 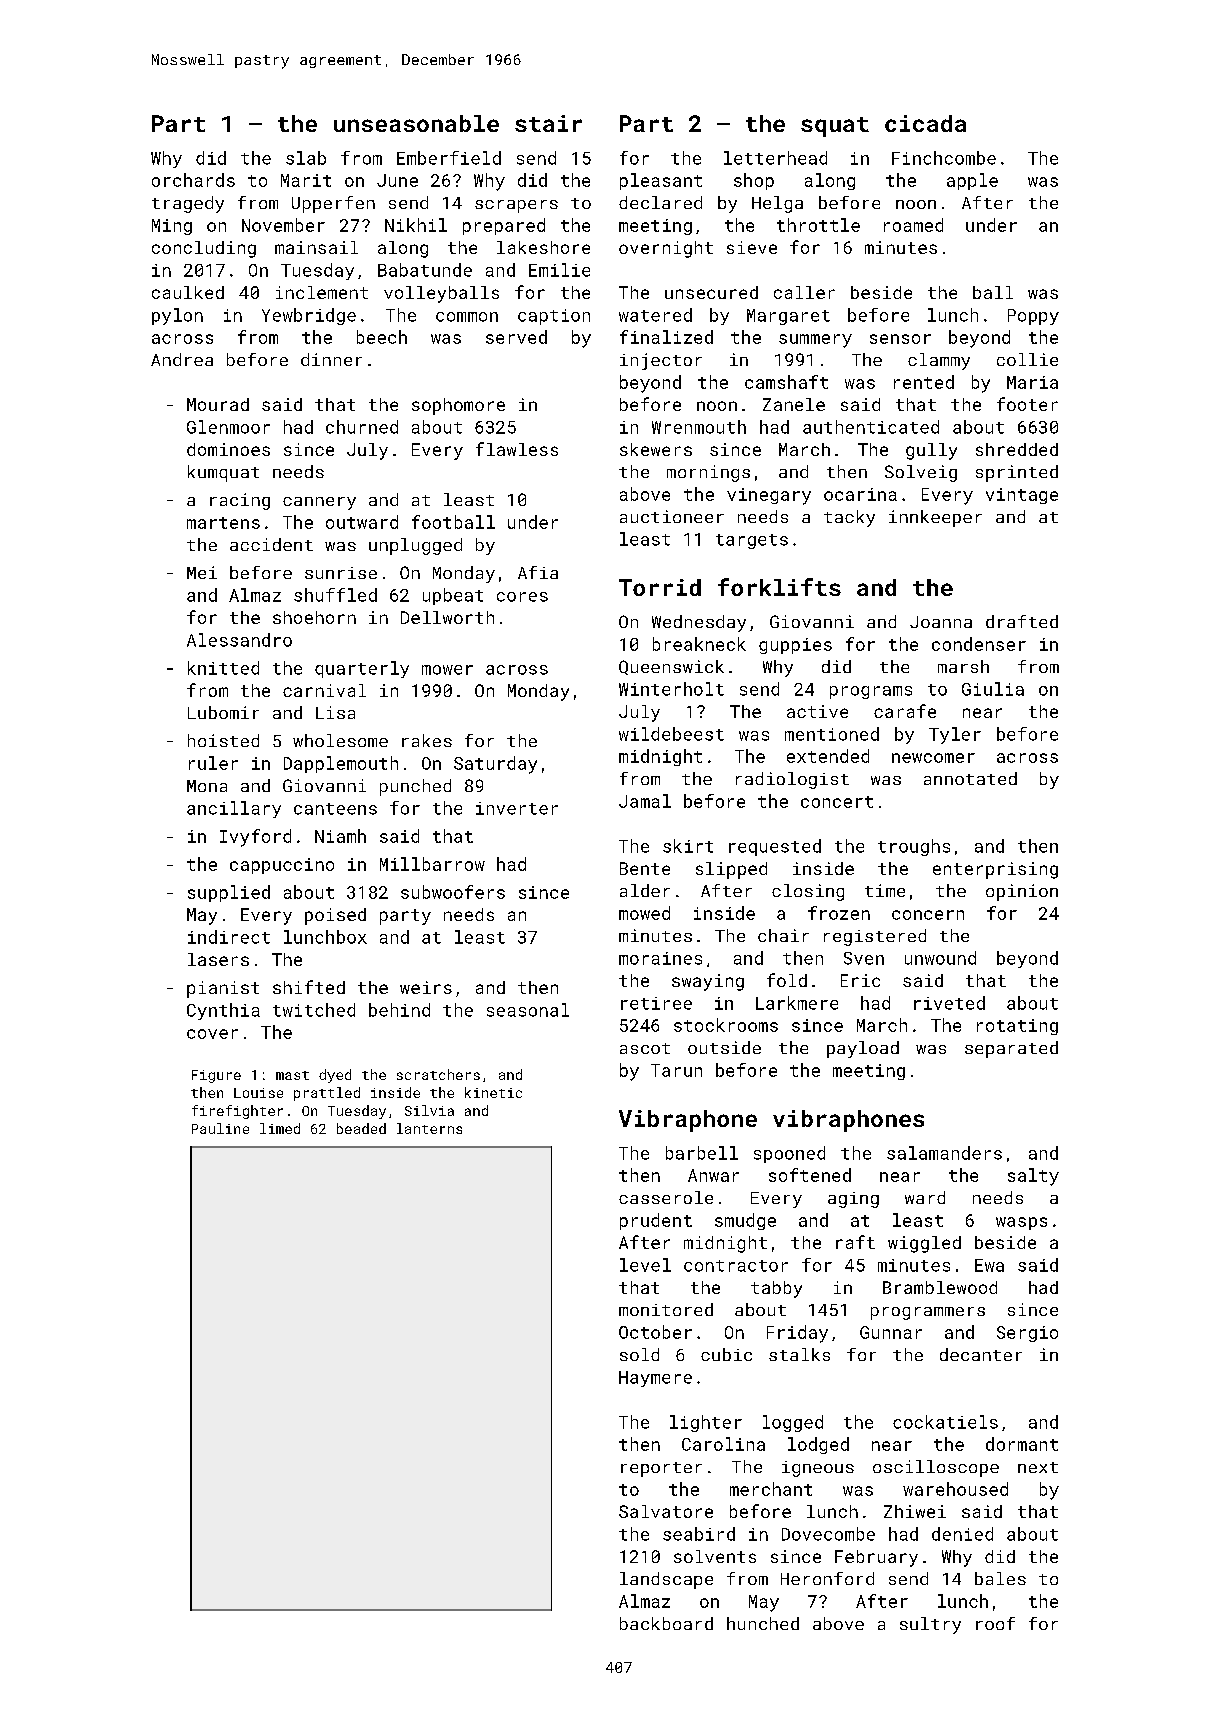 What do you see at coordinates (666, 1197) in the screenshot?
I see `casserole` at bounding box center [666, 1197].
